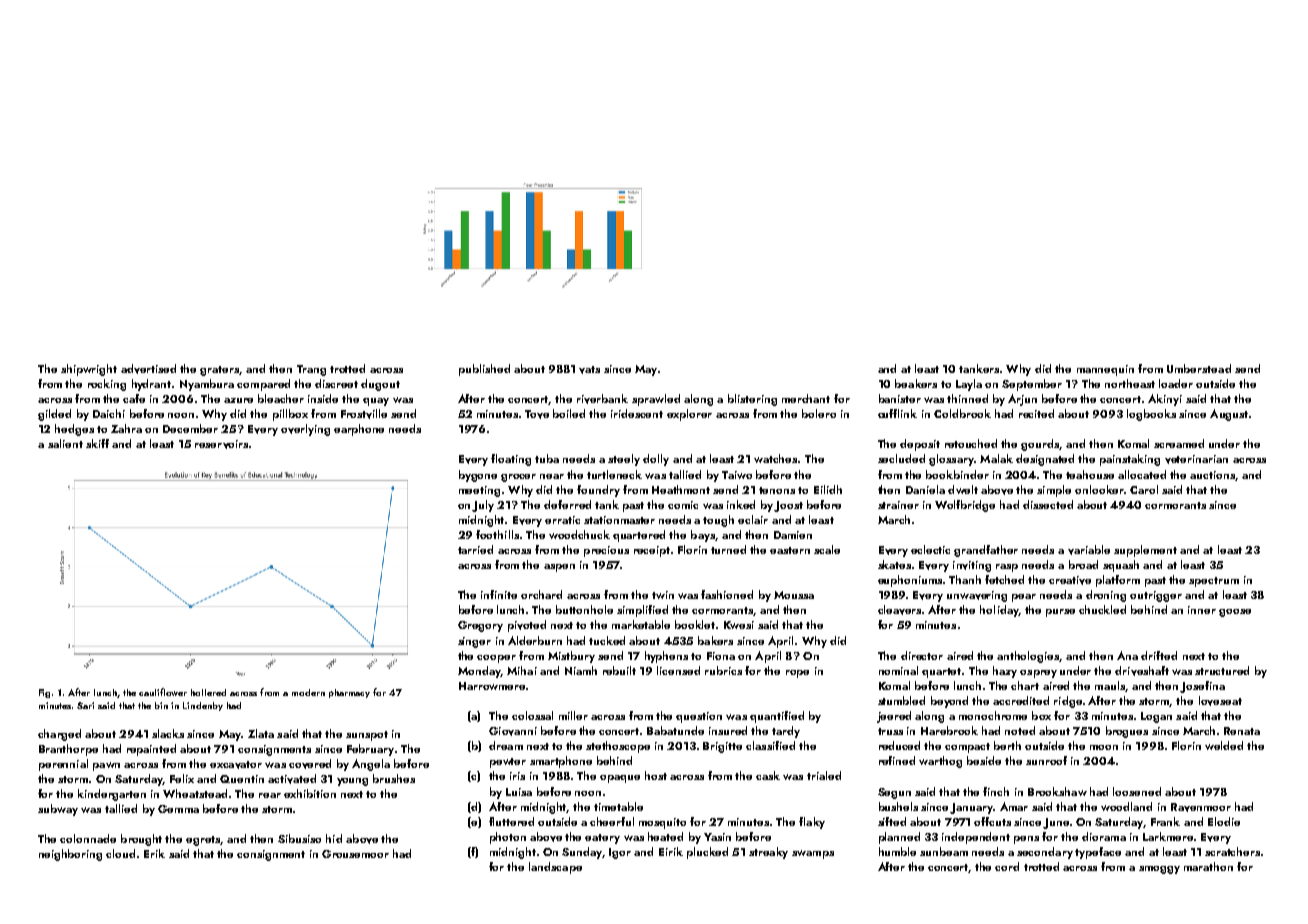 This screenshot has width=1308, height=924. Describe the element at coordinates (238, 400) in the screenshot. I see `azure` at that location.
